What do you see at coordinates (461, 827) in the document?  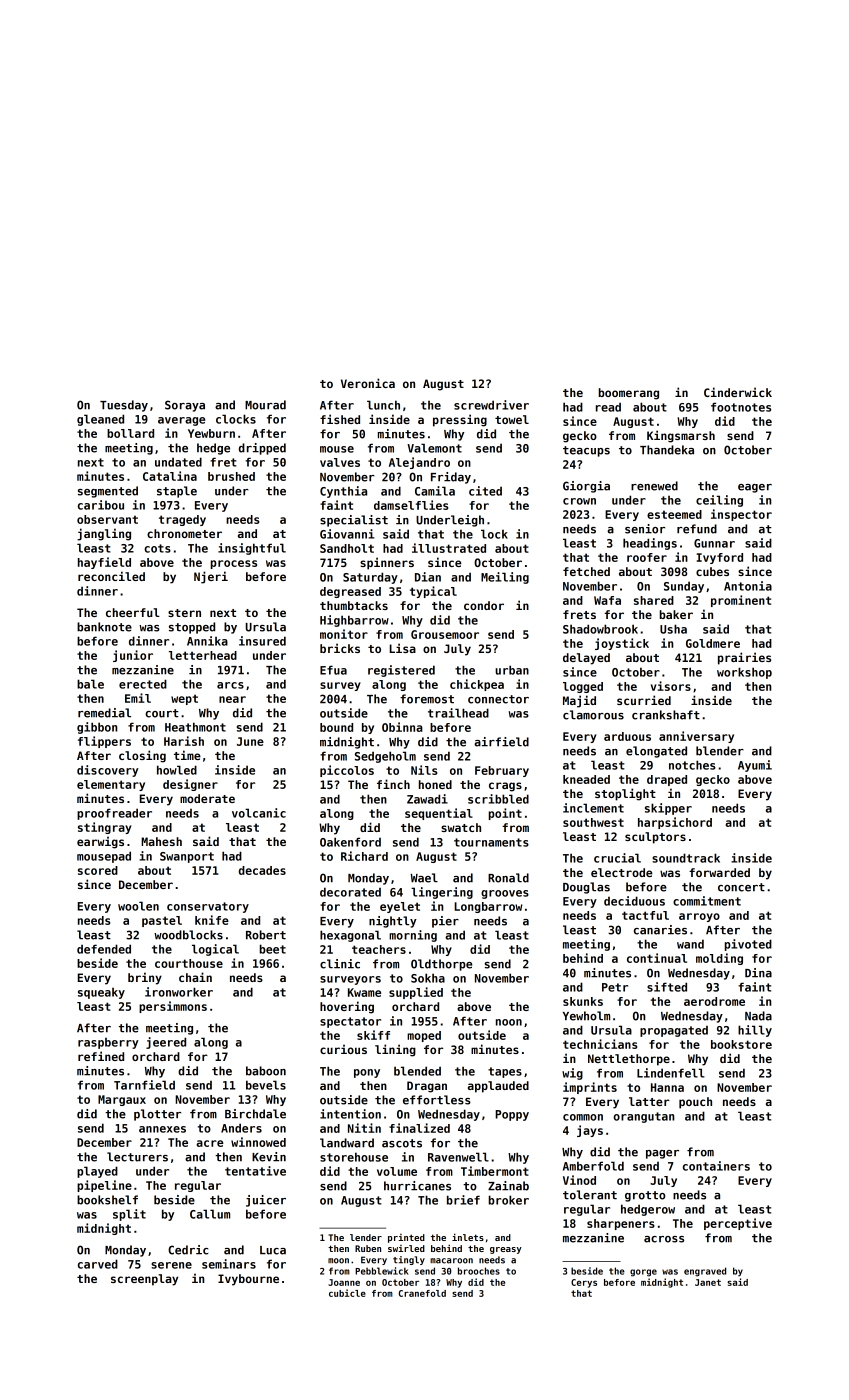 I see `swatch` at bounding box center [461, 827].
